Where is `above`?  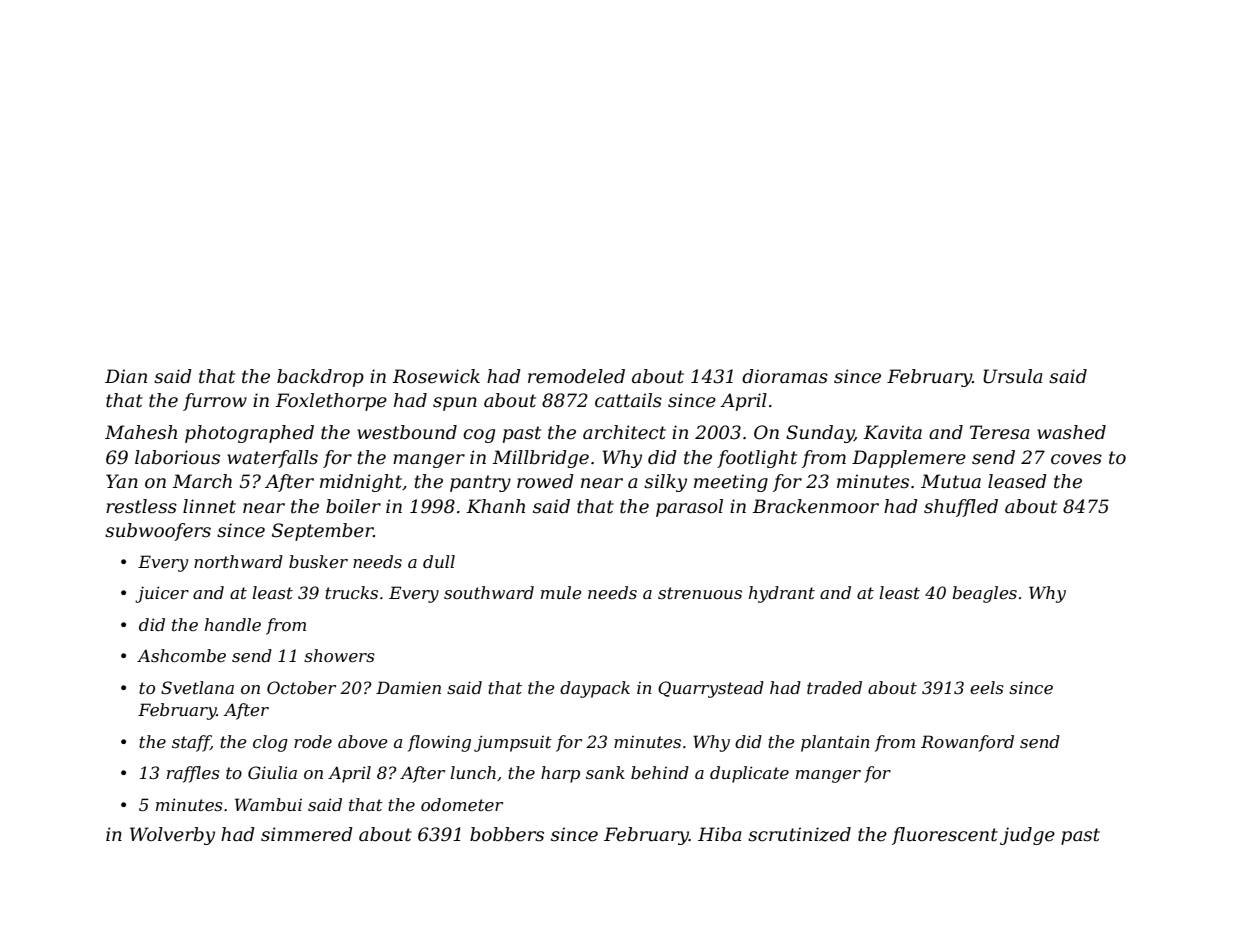 above is located at coordinates (363, 741).
